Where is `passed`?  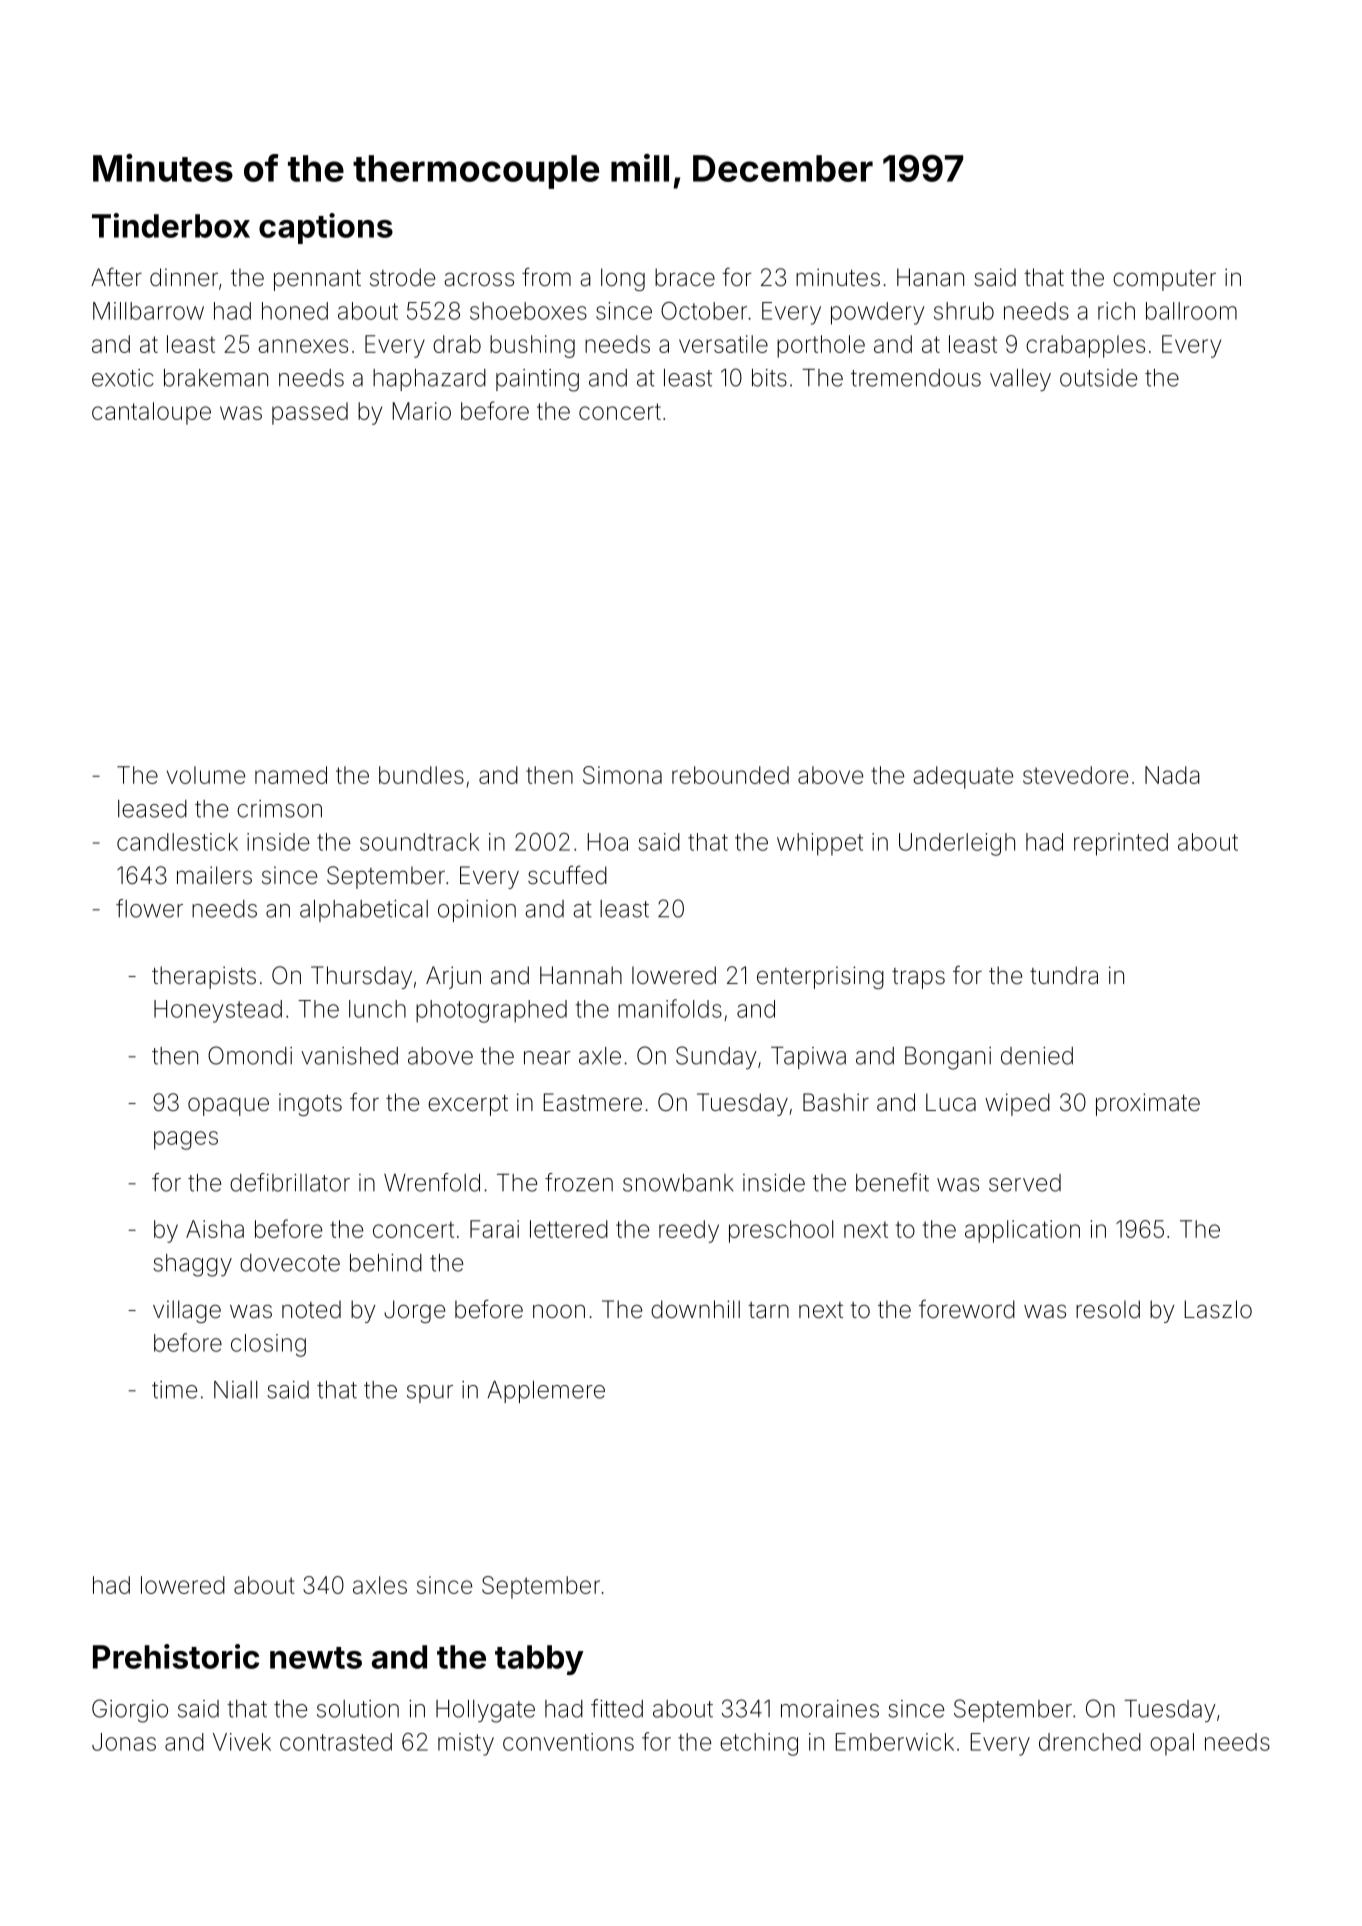 passed is located at coordinates (310, 413).
